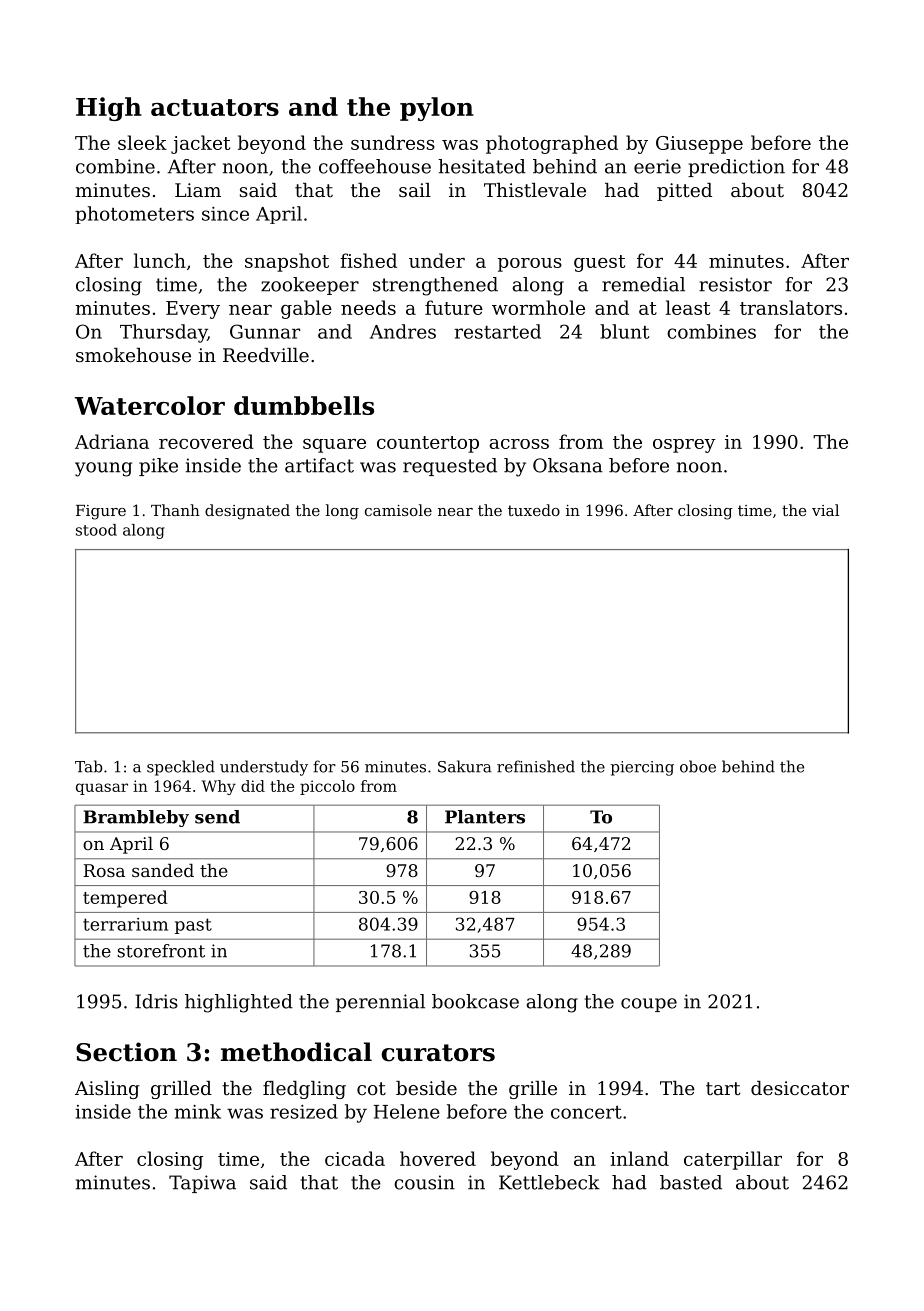 This page has width=924, height=1311. Describe the element at coordinates (133, 355) in the page. I see `smokehouse` at that location.
